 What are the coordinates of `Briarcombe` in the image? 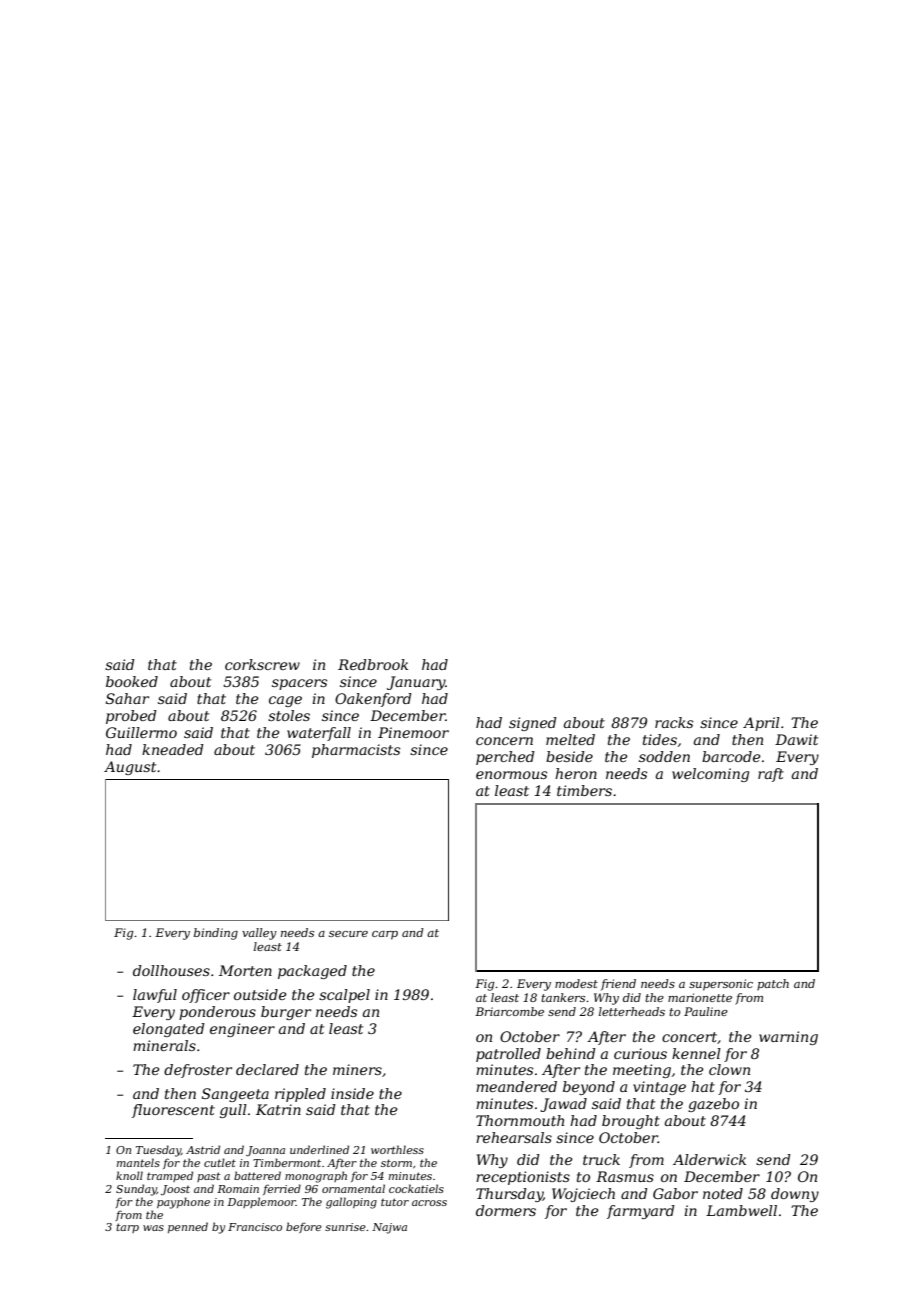 It's located at (509, 1011).
